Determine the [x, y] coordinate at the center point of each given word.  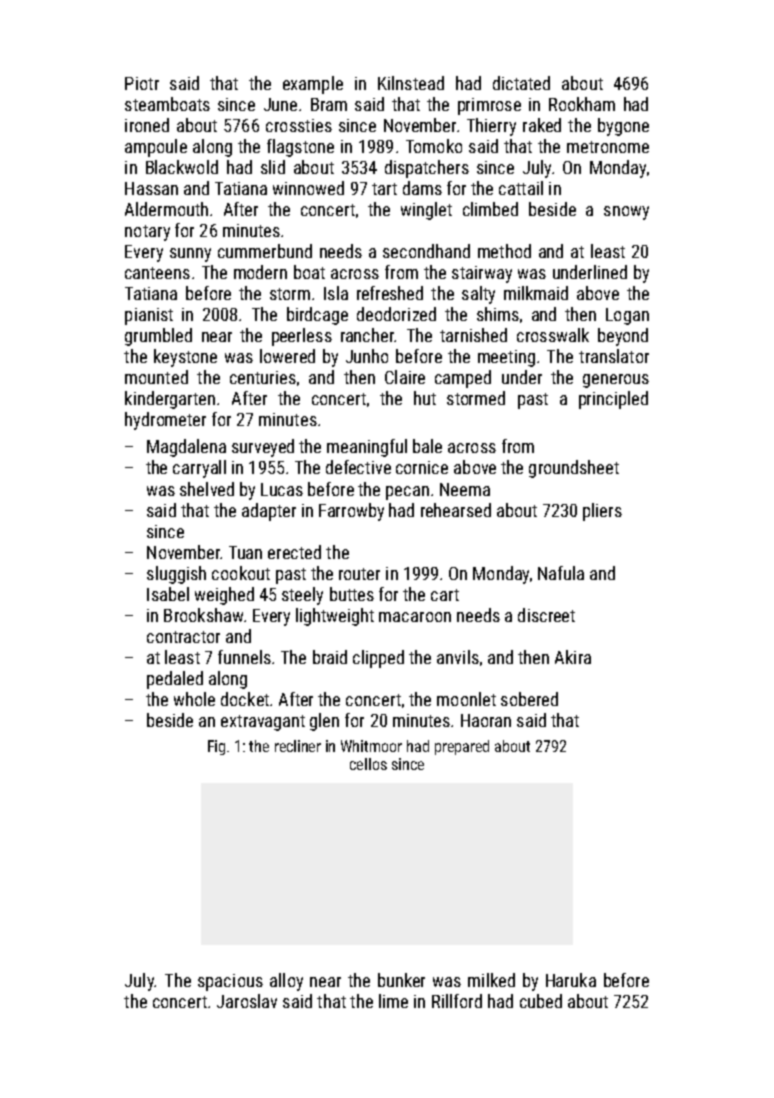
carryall [199, 469]
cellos [368, 764]
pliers [602, 512]
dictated [521, 83]
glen [324, 722]
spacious [230, 982]
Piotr [142, 83]
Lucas [282, 489]
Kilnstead [411, 83]
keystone [185, 358]
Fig [216, 747]
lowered [287, 356]
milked [491, 980]
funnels [244, 657]
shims [498, 314]
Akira [573, 657]
